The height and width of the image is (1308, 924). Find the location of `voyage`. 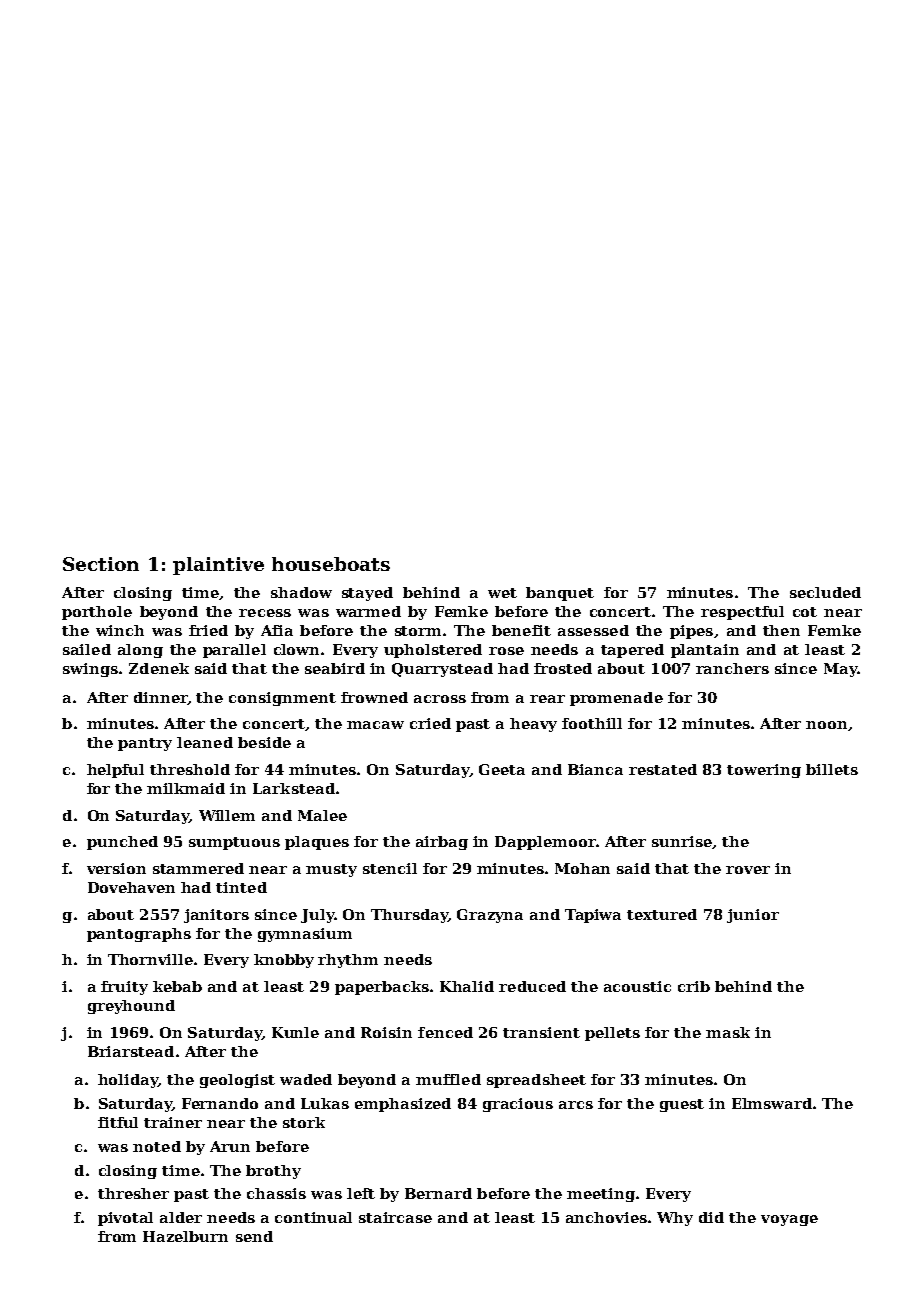

voyage is located at coordinates (789, 1220).
